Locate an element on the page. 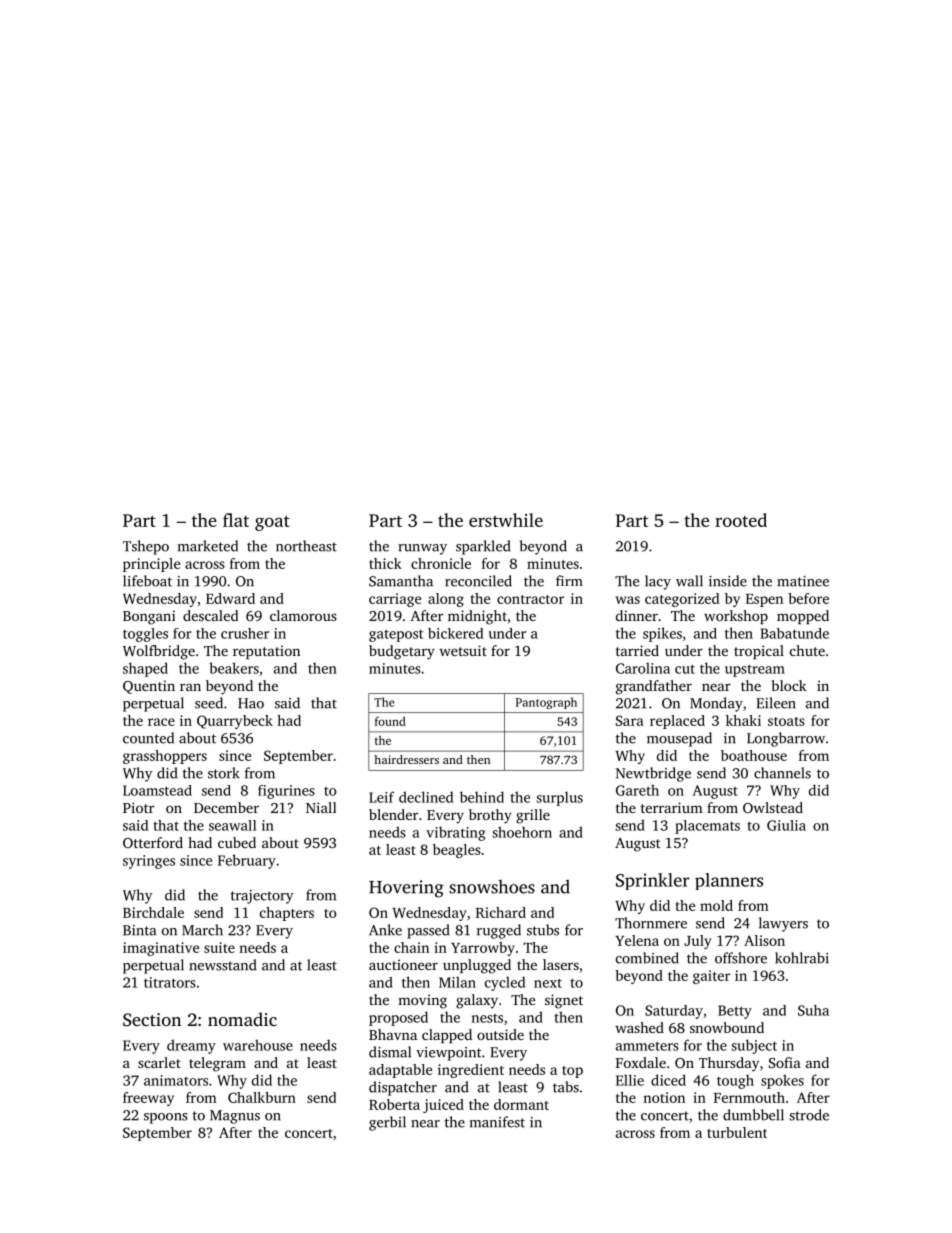 This document has height=1233, width=952. principle is located at coordinates (151, 565).
